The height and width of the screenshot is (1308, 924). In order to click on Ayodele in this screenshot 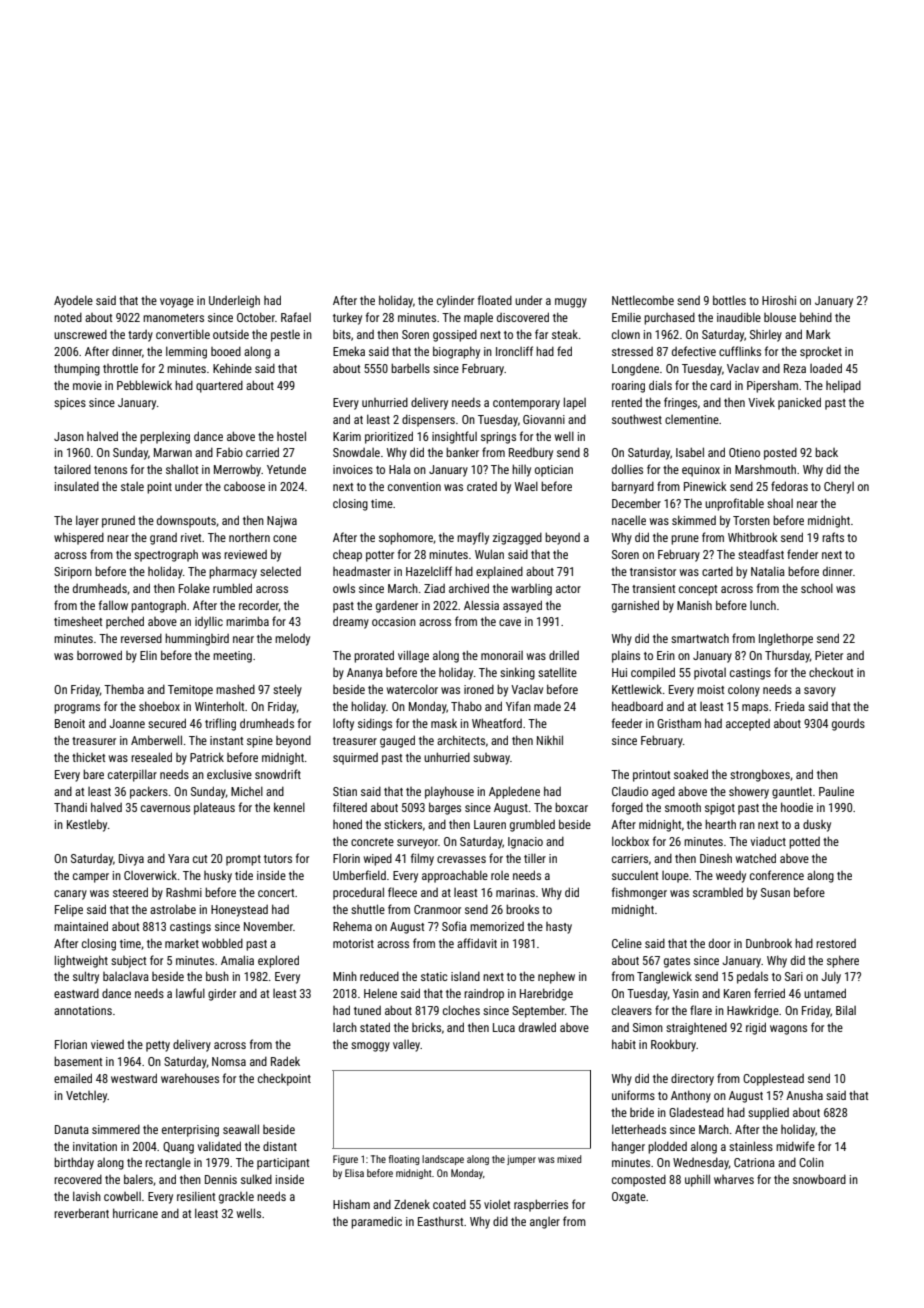, I will do `click(73, 301)`.
